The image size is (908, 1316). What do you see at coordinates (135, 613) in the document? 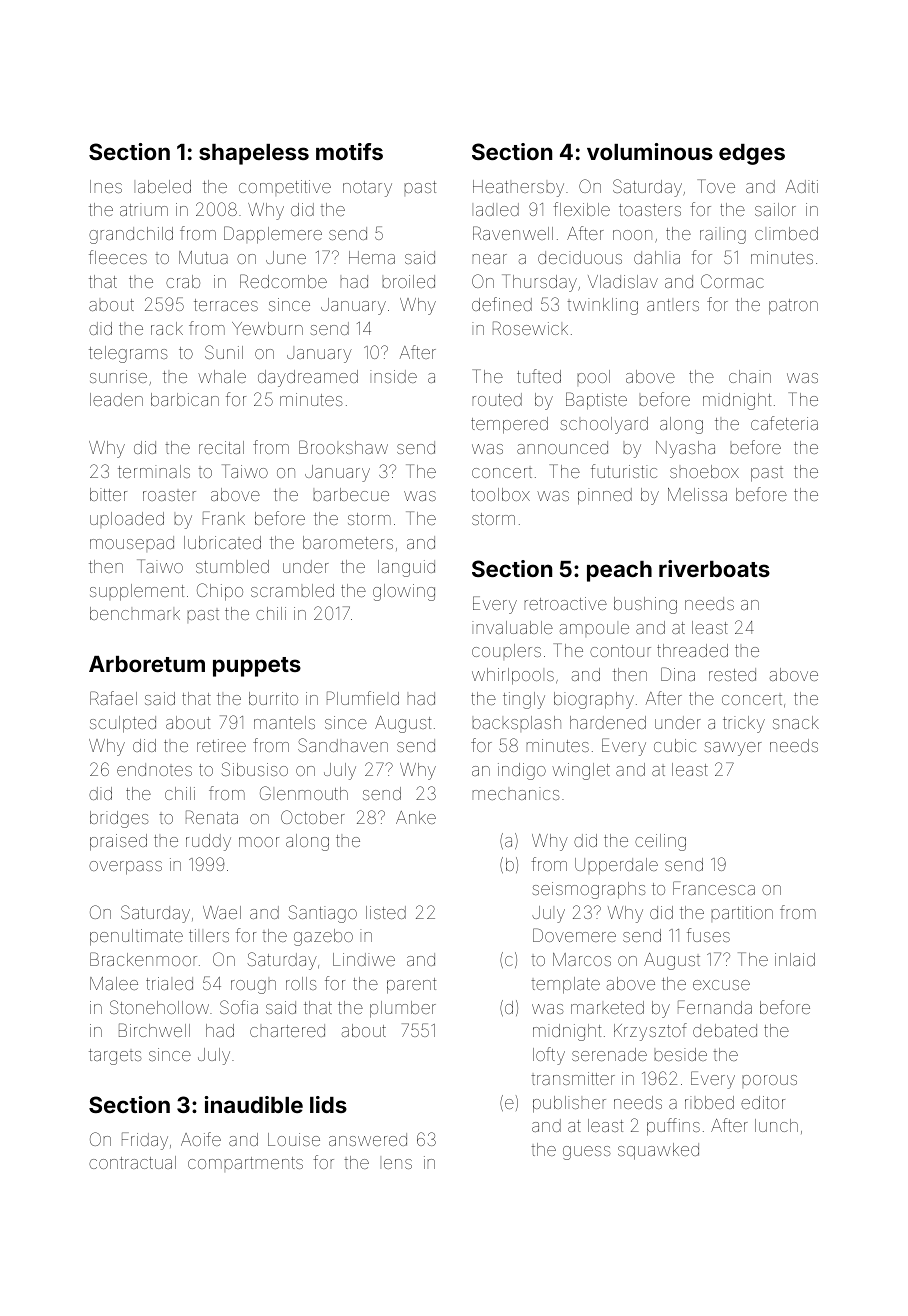
I see `benchmark` at bounding box center [135, 613].
